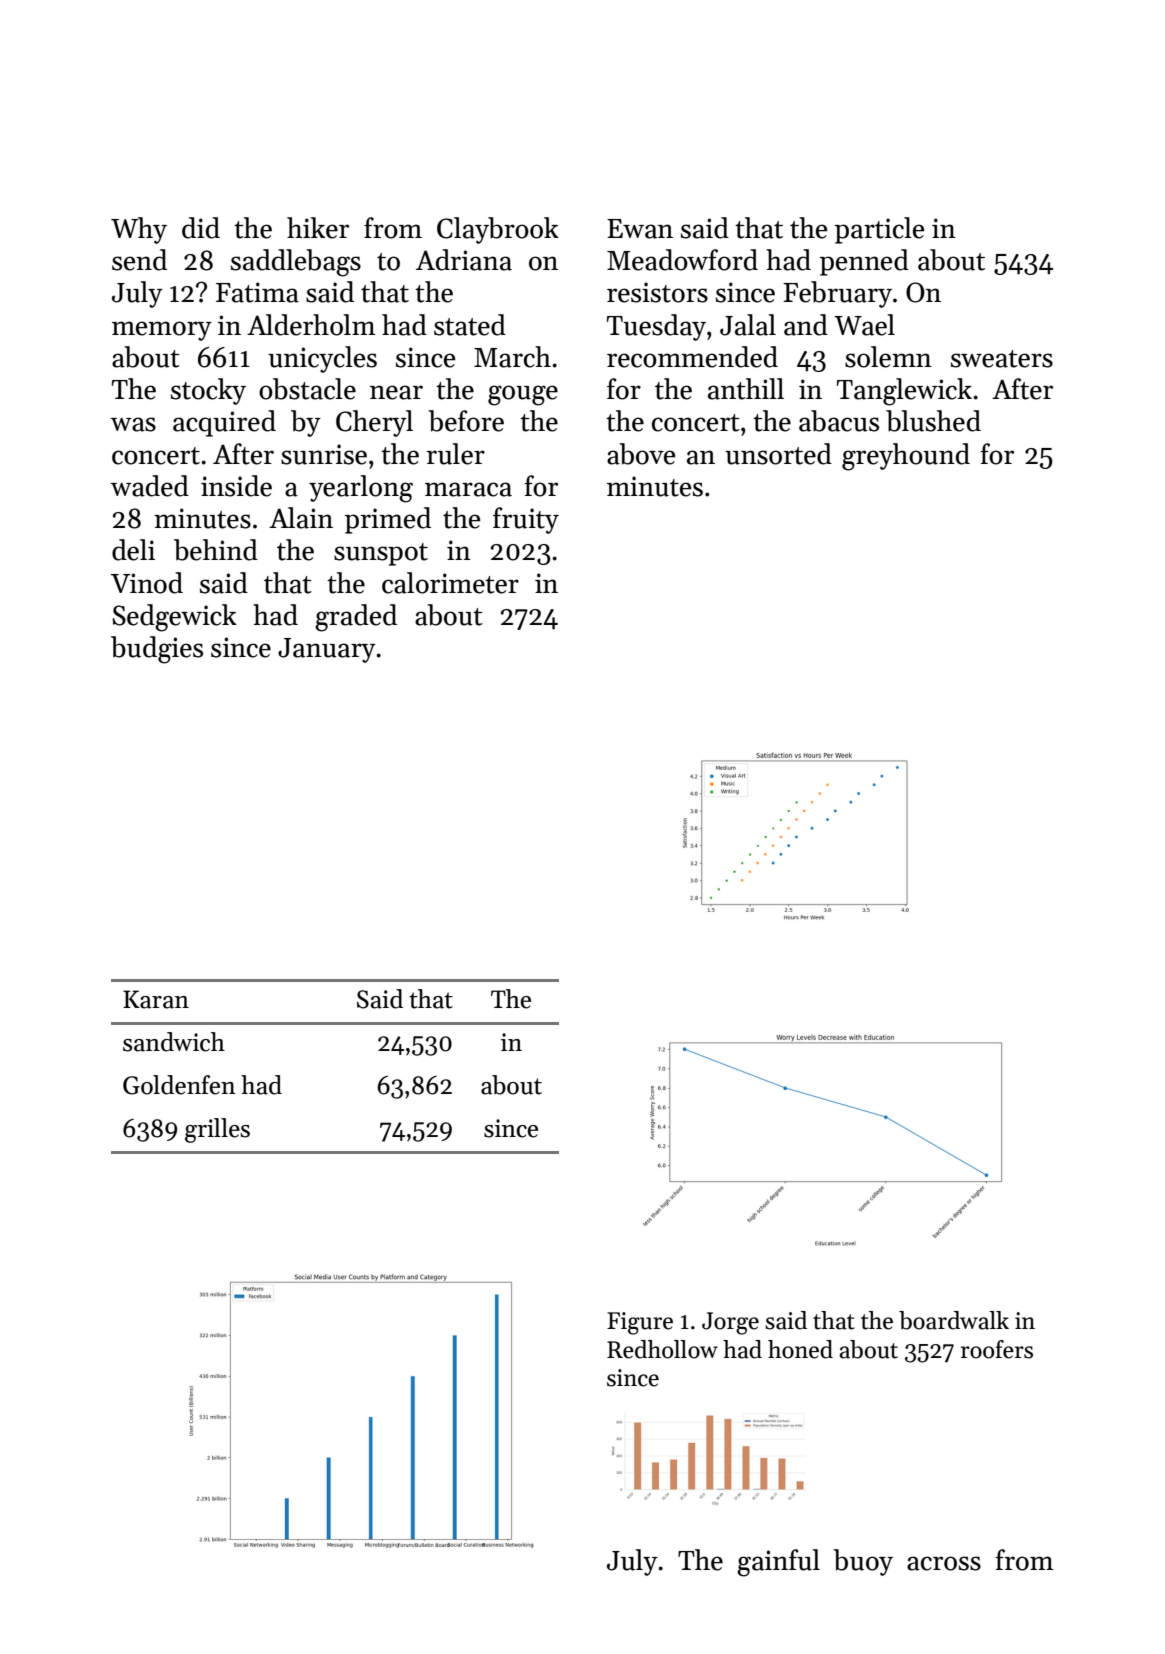 The height and width of the image is (1654, 1165). Describe the element at coordinates (906, 457) in the image. I see `greyhound` at that location.
